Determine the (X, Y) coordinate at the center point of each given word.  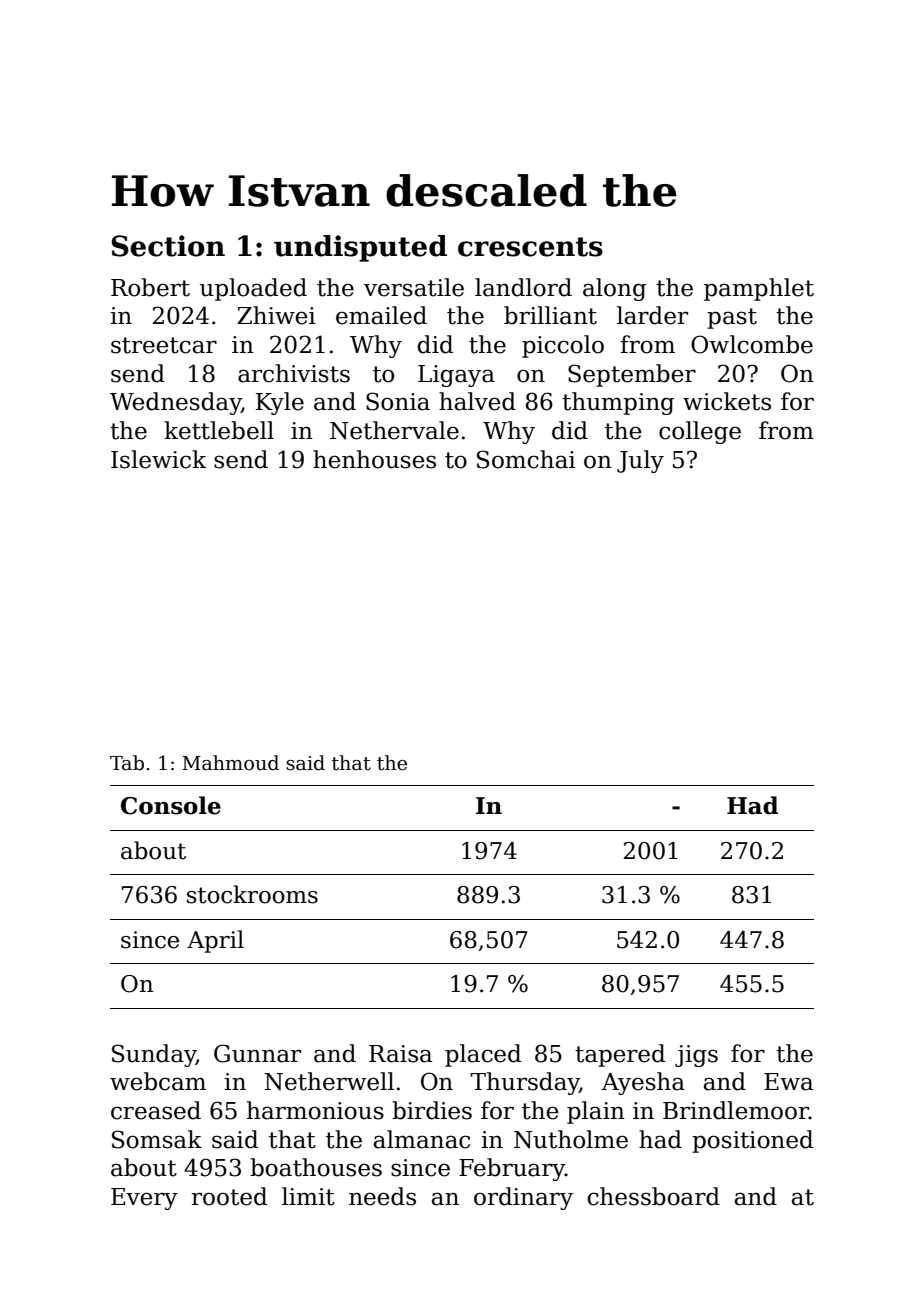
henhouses (374, 459)
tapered (620, 1055)
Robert (150, 287)
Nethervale (394, 430)
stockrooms (252, 894)
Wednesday (175, 403)
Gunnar (257, 1053)
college (700, 432)
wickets (727, 401)
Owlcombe (752, 344)
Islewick (159, 459)
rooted (229, 1196)
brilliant (550, 315)
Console (171, 805)
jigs (696, 1056)
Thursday (525, 1083)
